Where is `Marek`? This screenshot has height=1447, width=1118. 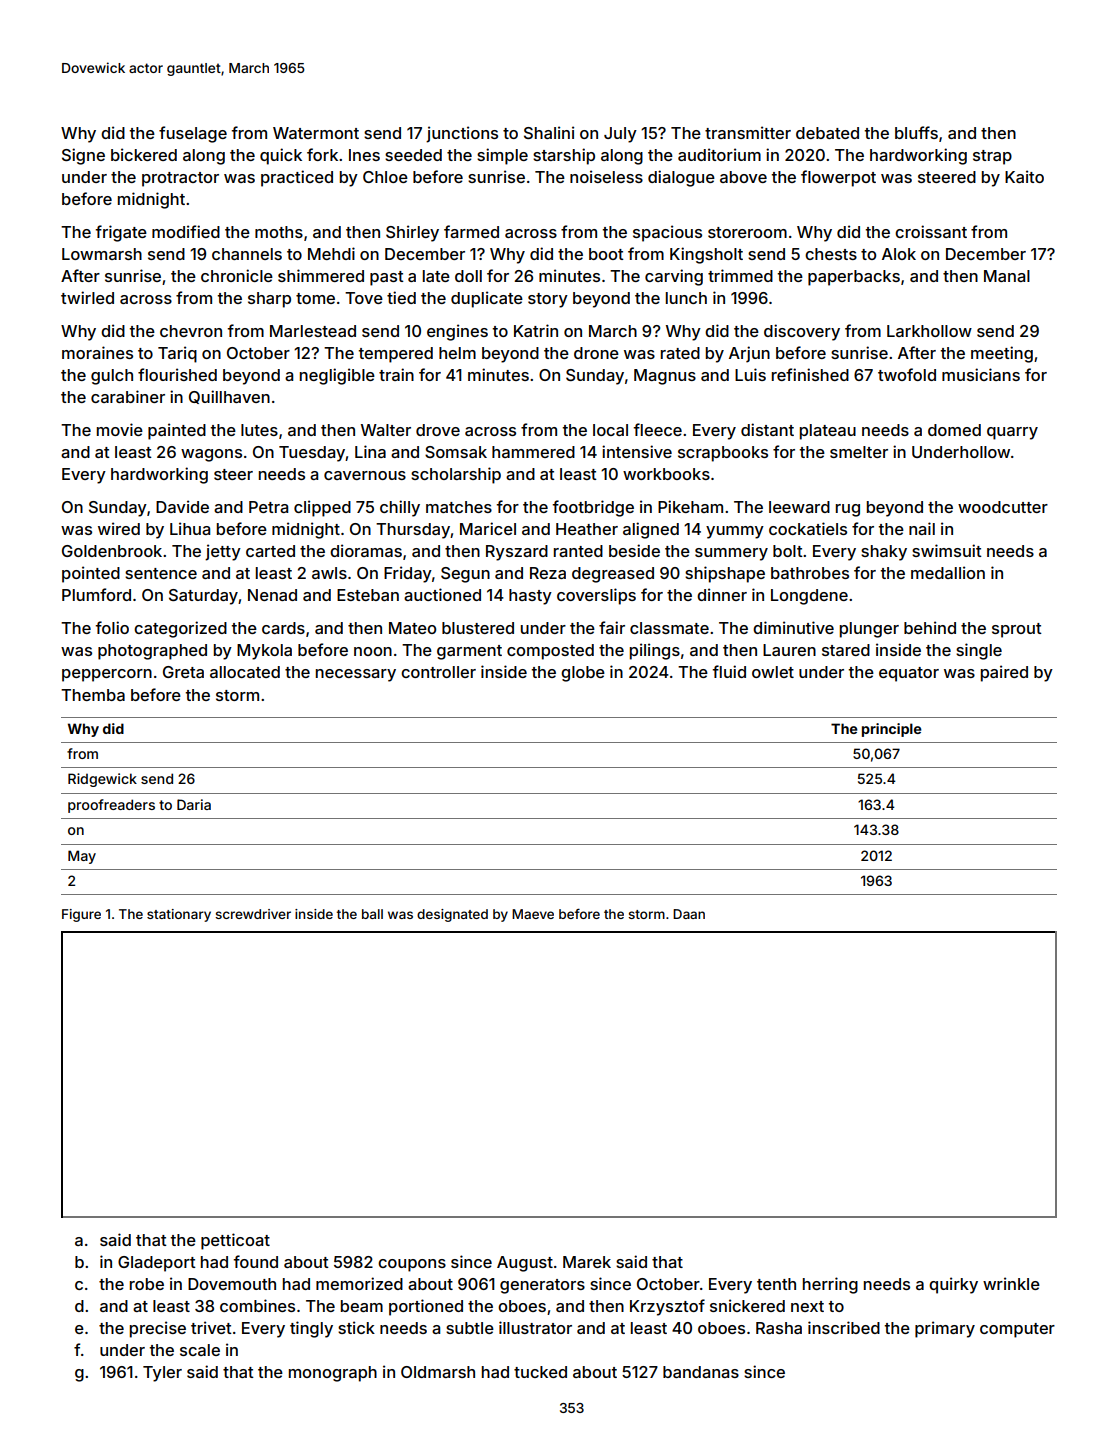
Marek is located at coordinates (587, 1262).
